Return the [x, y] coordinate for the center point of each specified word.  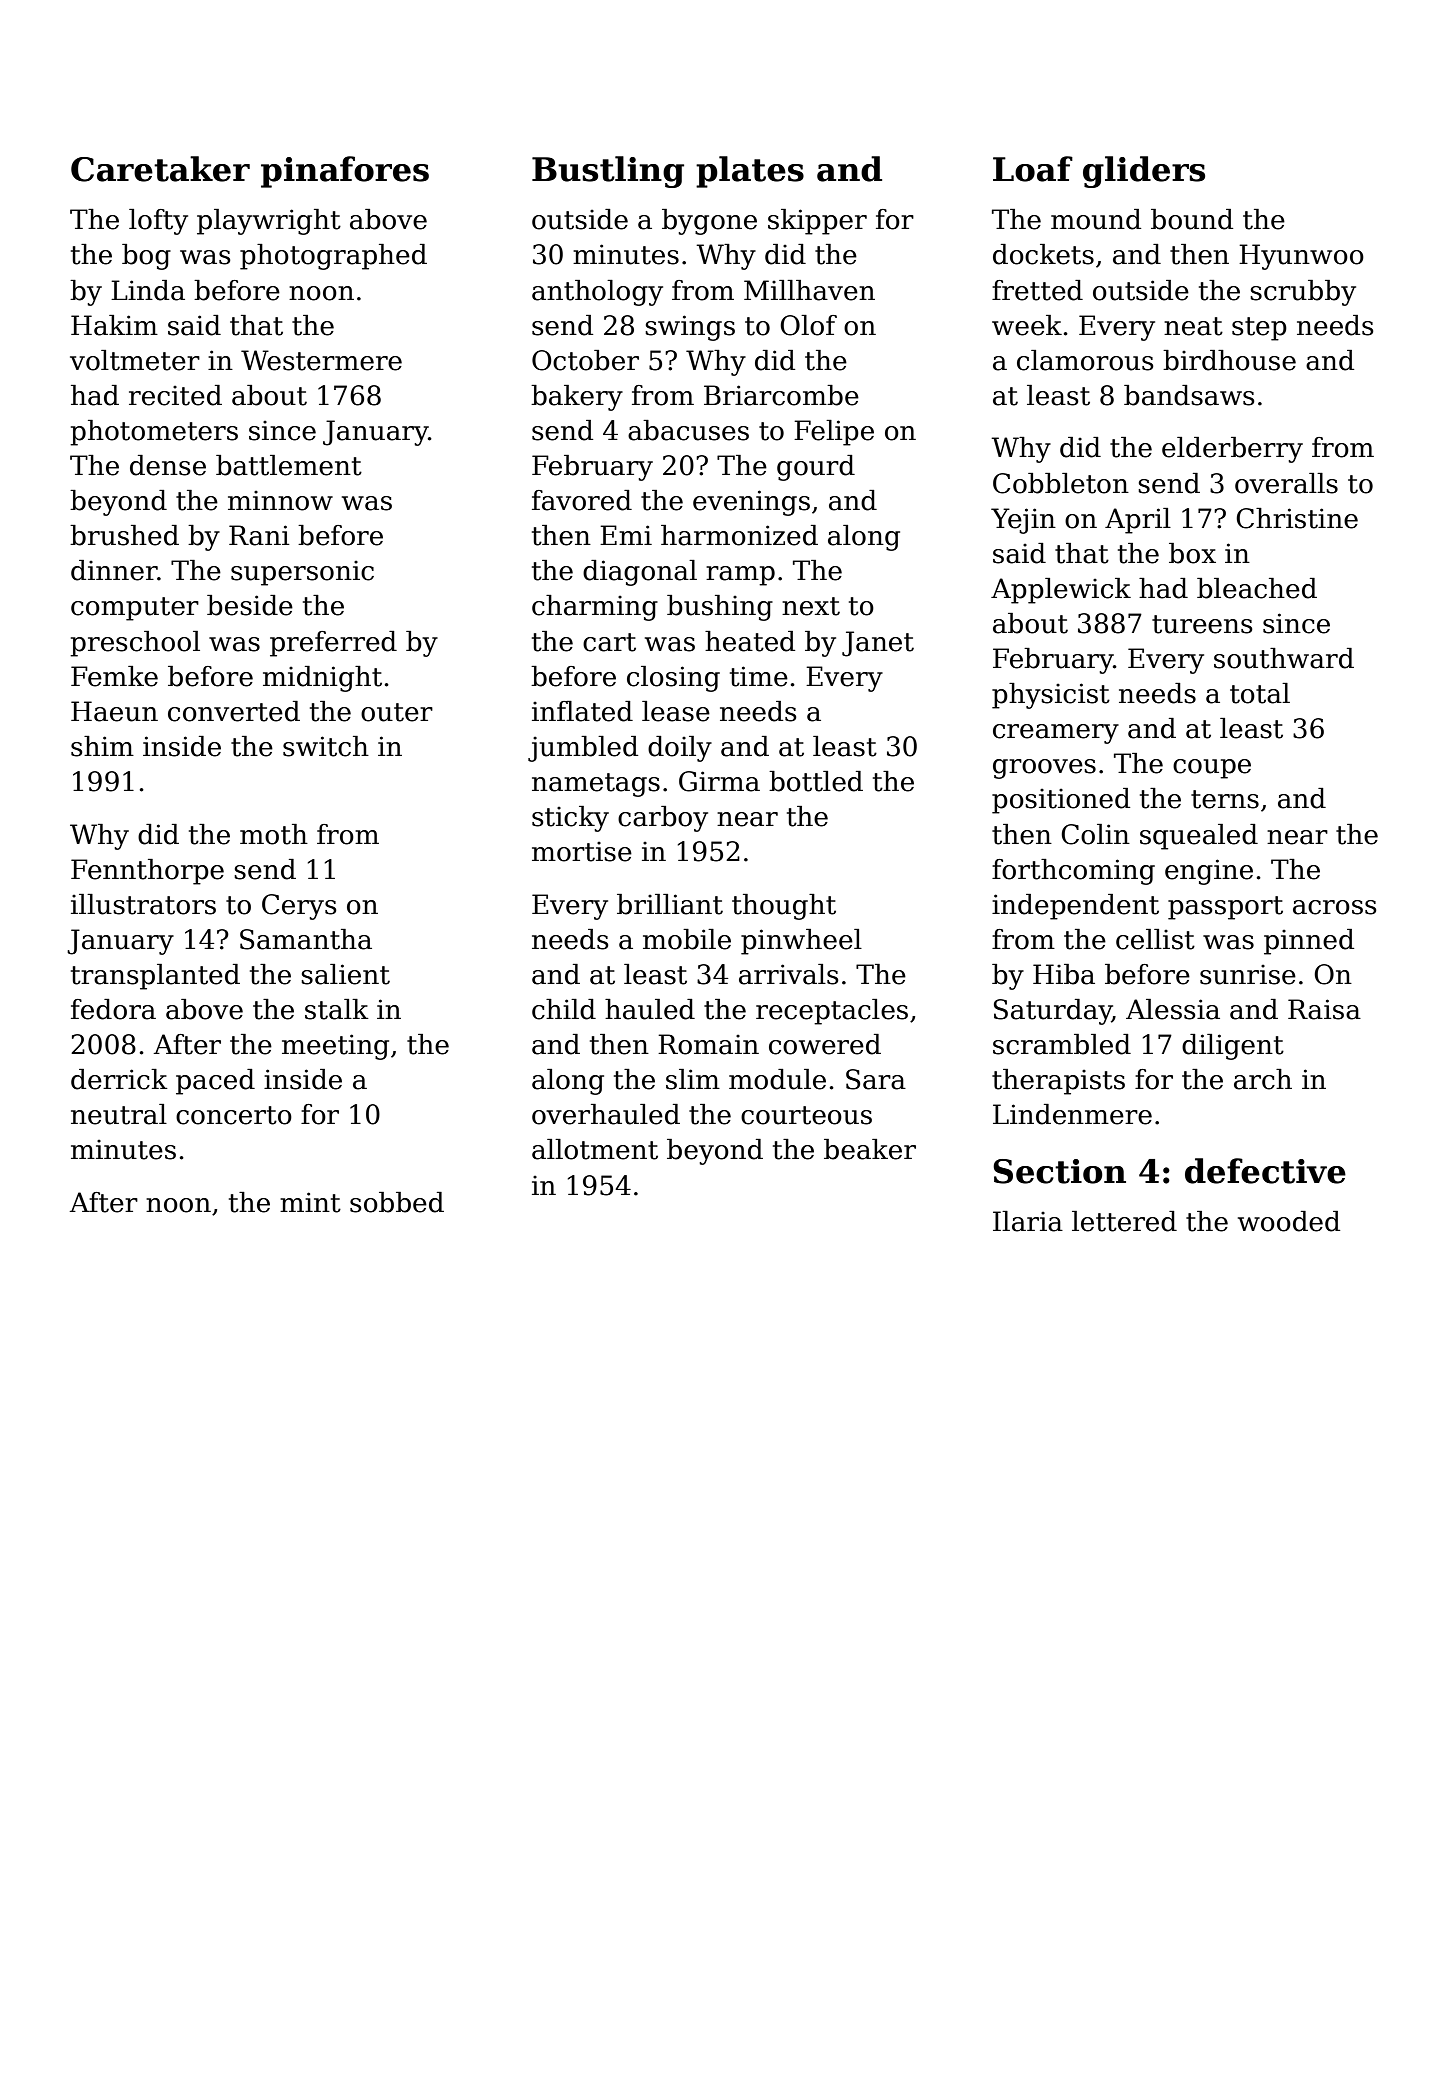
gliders [1144, 172]
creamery [1056, 734]
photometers [154, 433]
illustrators [143, 904]
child [564, 1009]
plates [750, 172]
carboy [663, 819]
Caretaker [160, 169]
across [1335, 907]
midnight [322, 679]
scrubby [1303, 293]
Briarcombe [781, 395]
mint [310, 1202]
